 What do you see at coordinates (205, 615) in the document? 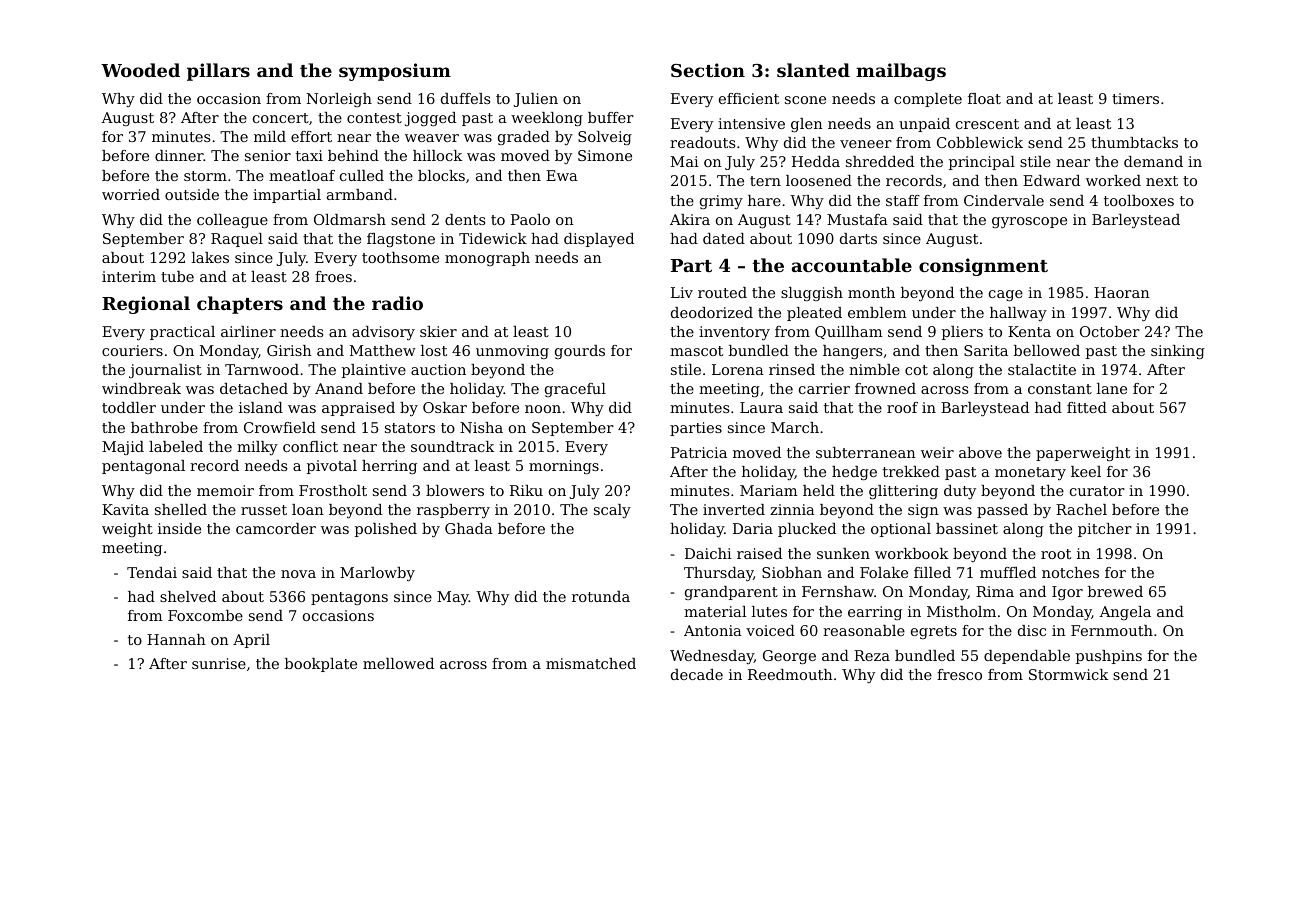
I see `Foxcombe` at bounding box center [205, 615].
